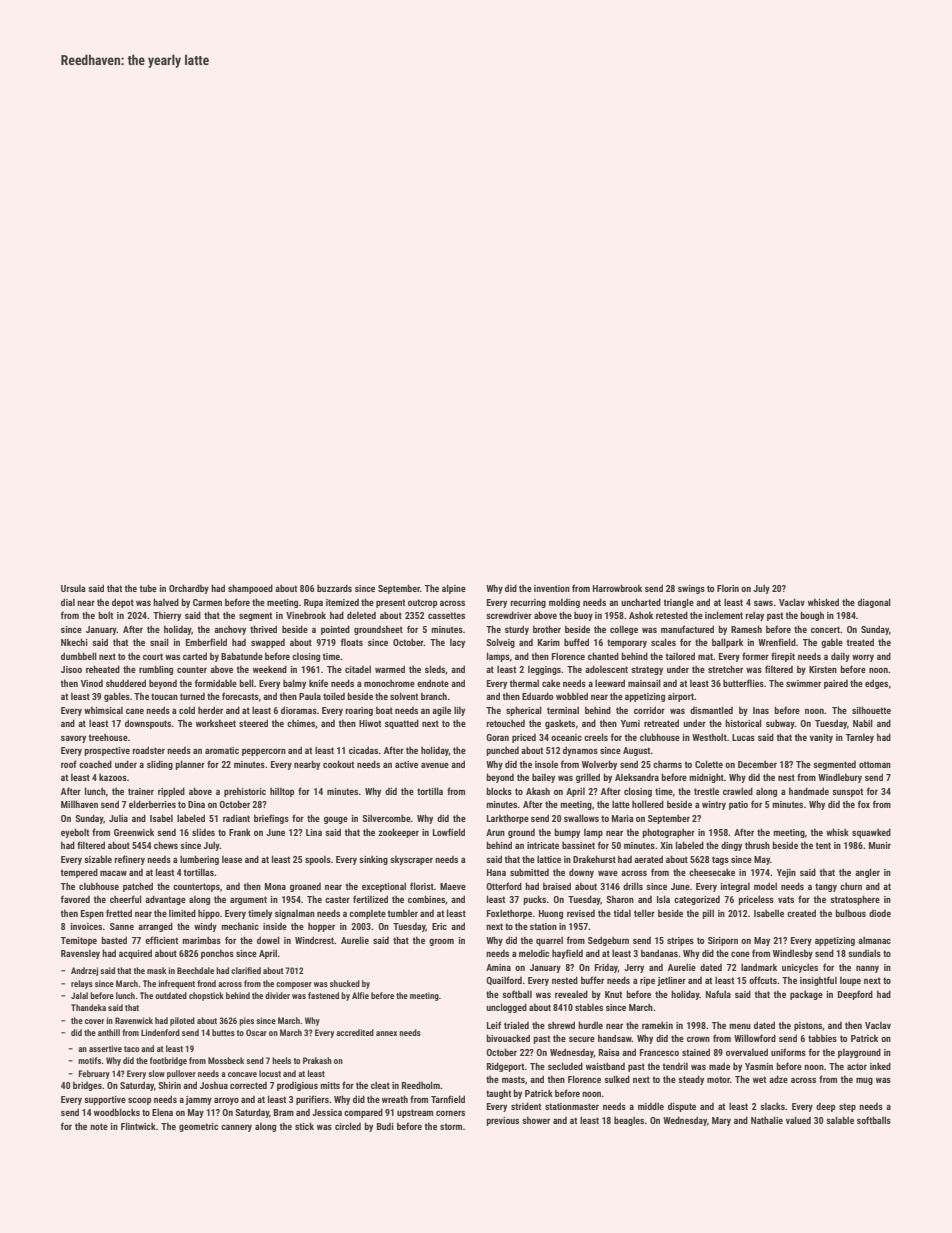 The image size is (952, 1233). Describe the element at coordinates (454, 589) in the screenshot. I see `alpine` at that location.
